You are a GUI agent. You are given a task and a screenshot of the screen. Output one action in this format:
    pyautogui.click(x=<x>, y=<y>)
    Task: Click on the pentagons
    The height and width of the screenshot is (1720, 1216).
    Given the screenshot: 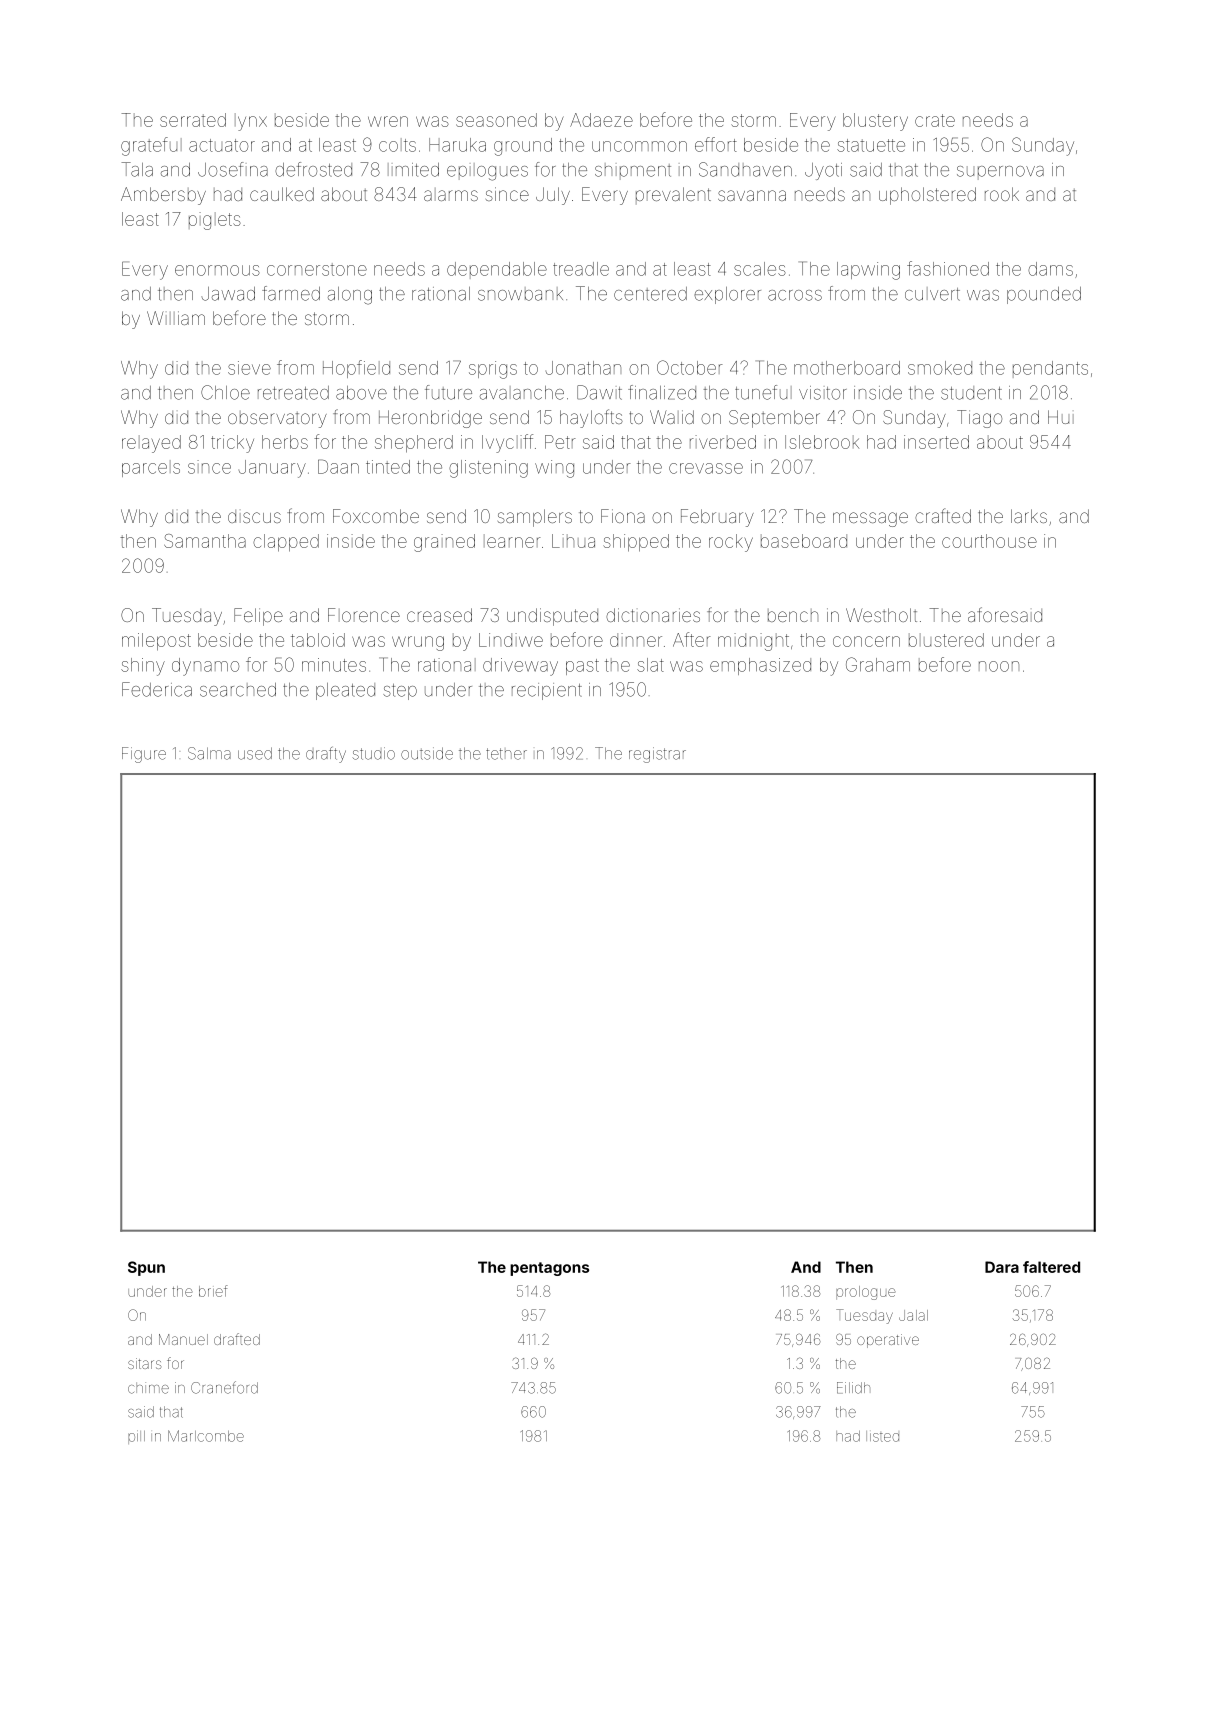 What is the action you would take?
    pyautogui.click(x=549, y=1269)
